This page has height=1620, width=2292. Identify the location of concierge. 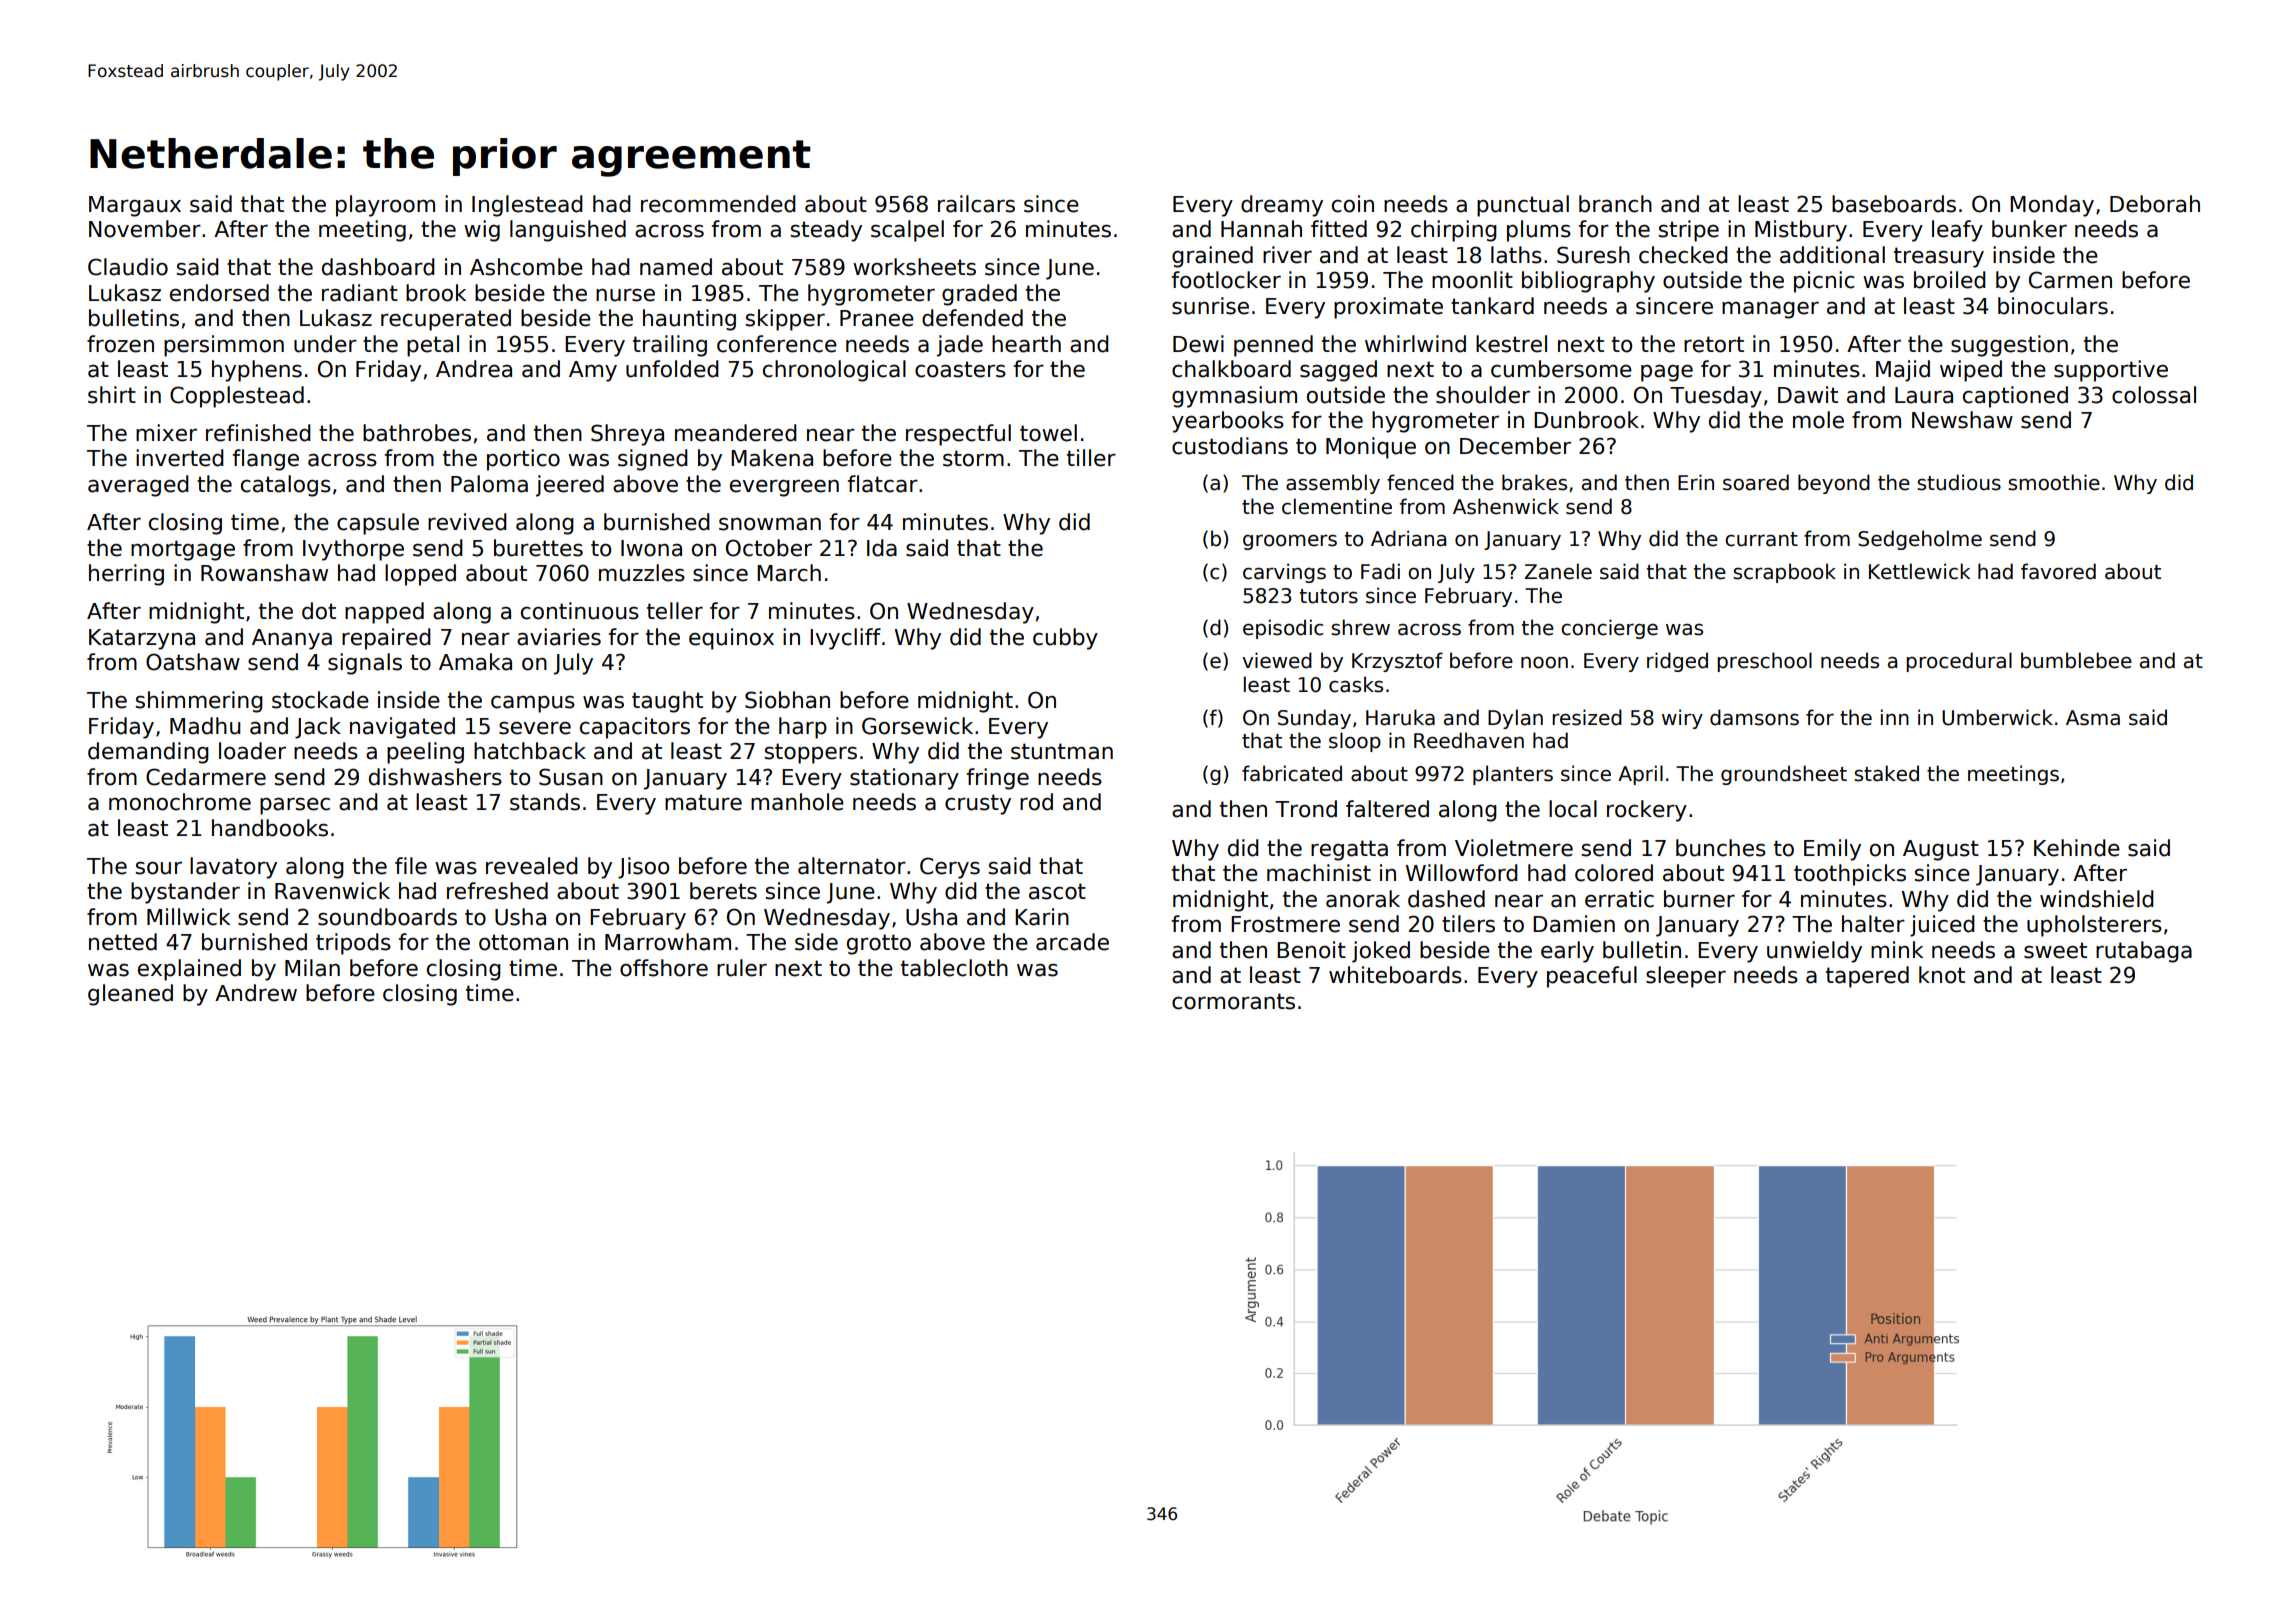
(1609, 629).
